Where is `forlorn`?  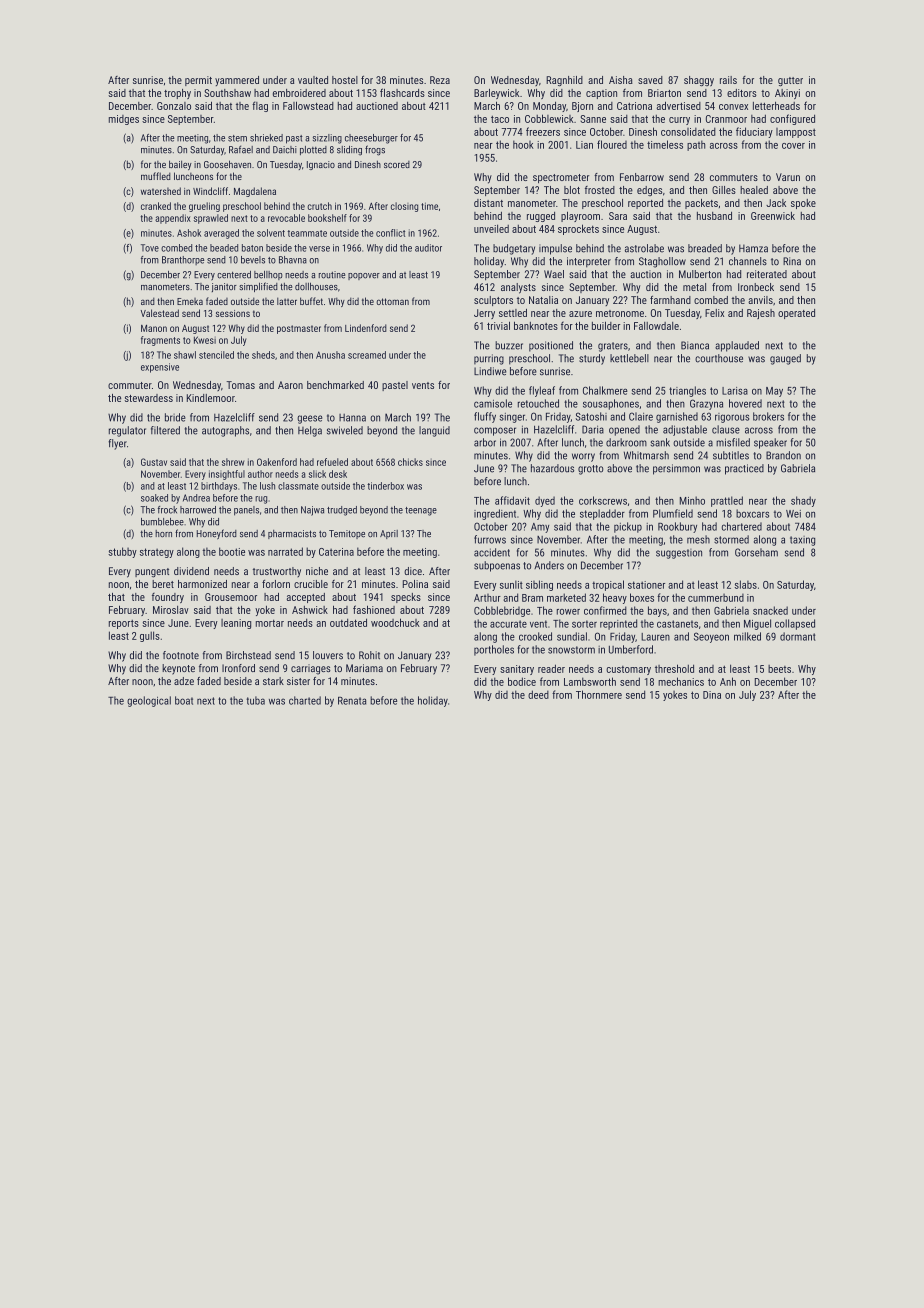 forlorn is located at coordinates (276, 584).
